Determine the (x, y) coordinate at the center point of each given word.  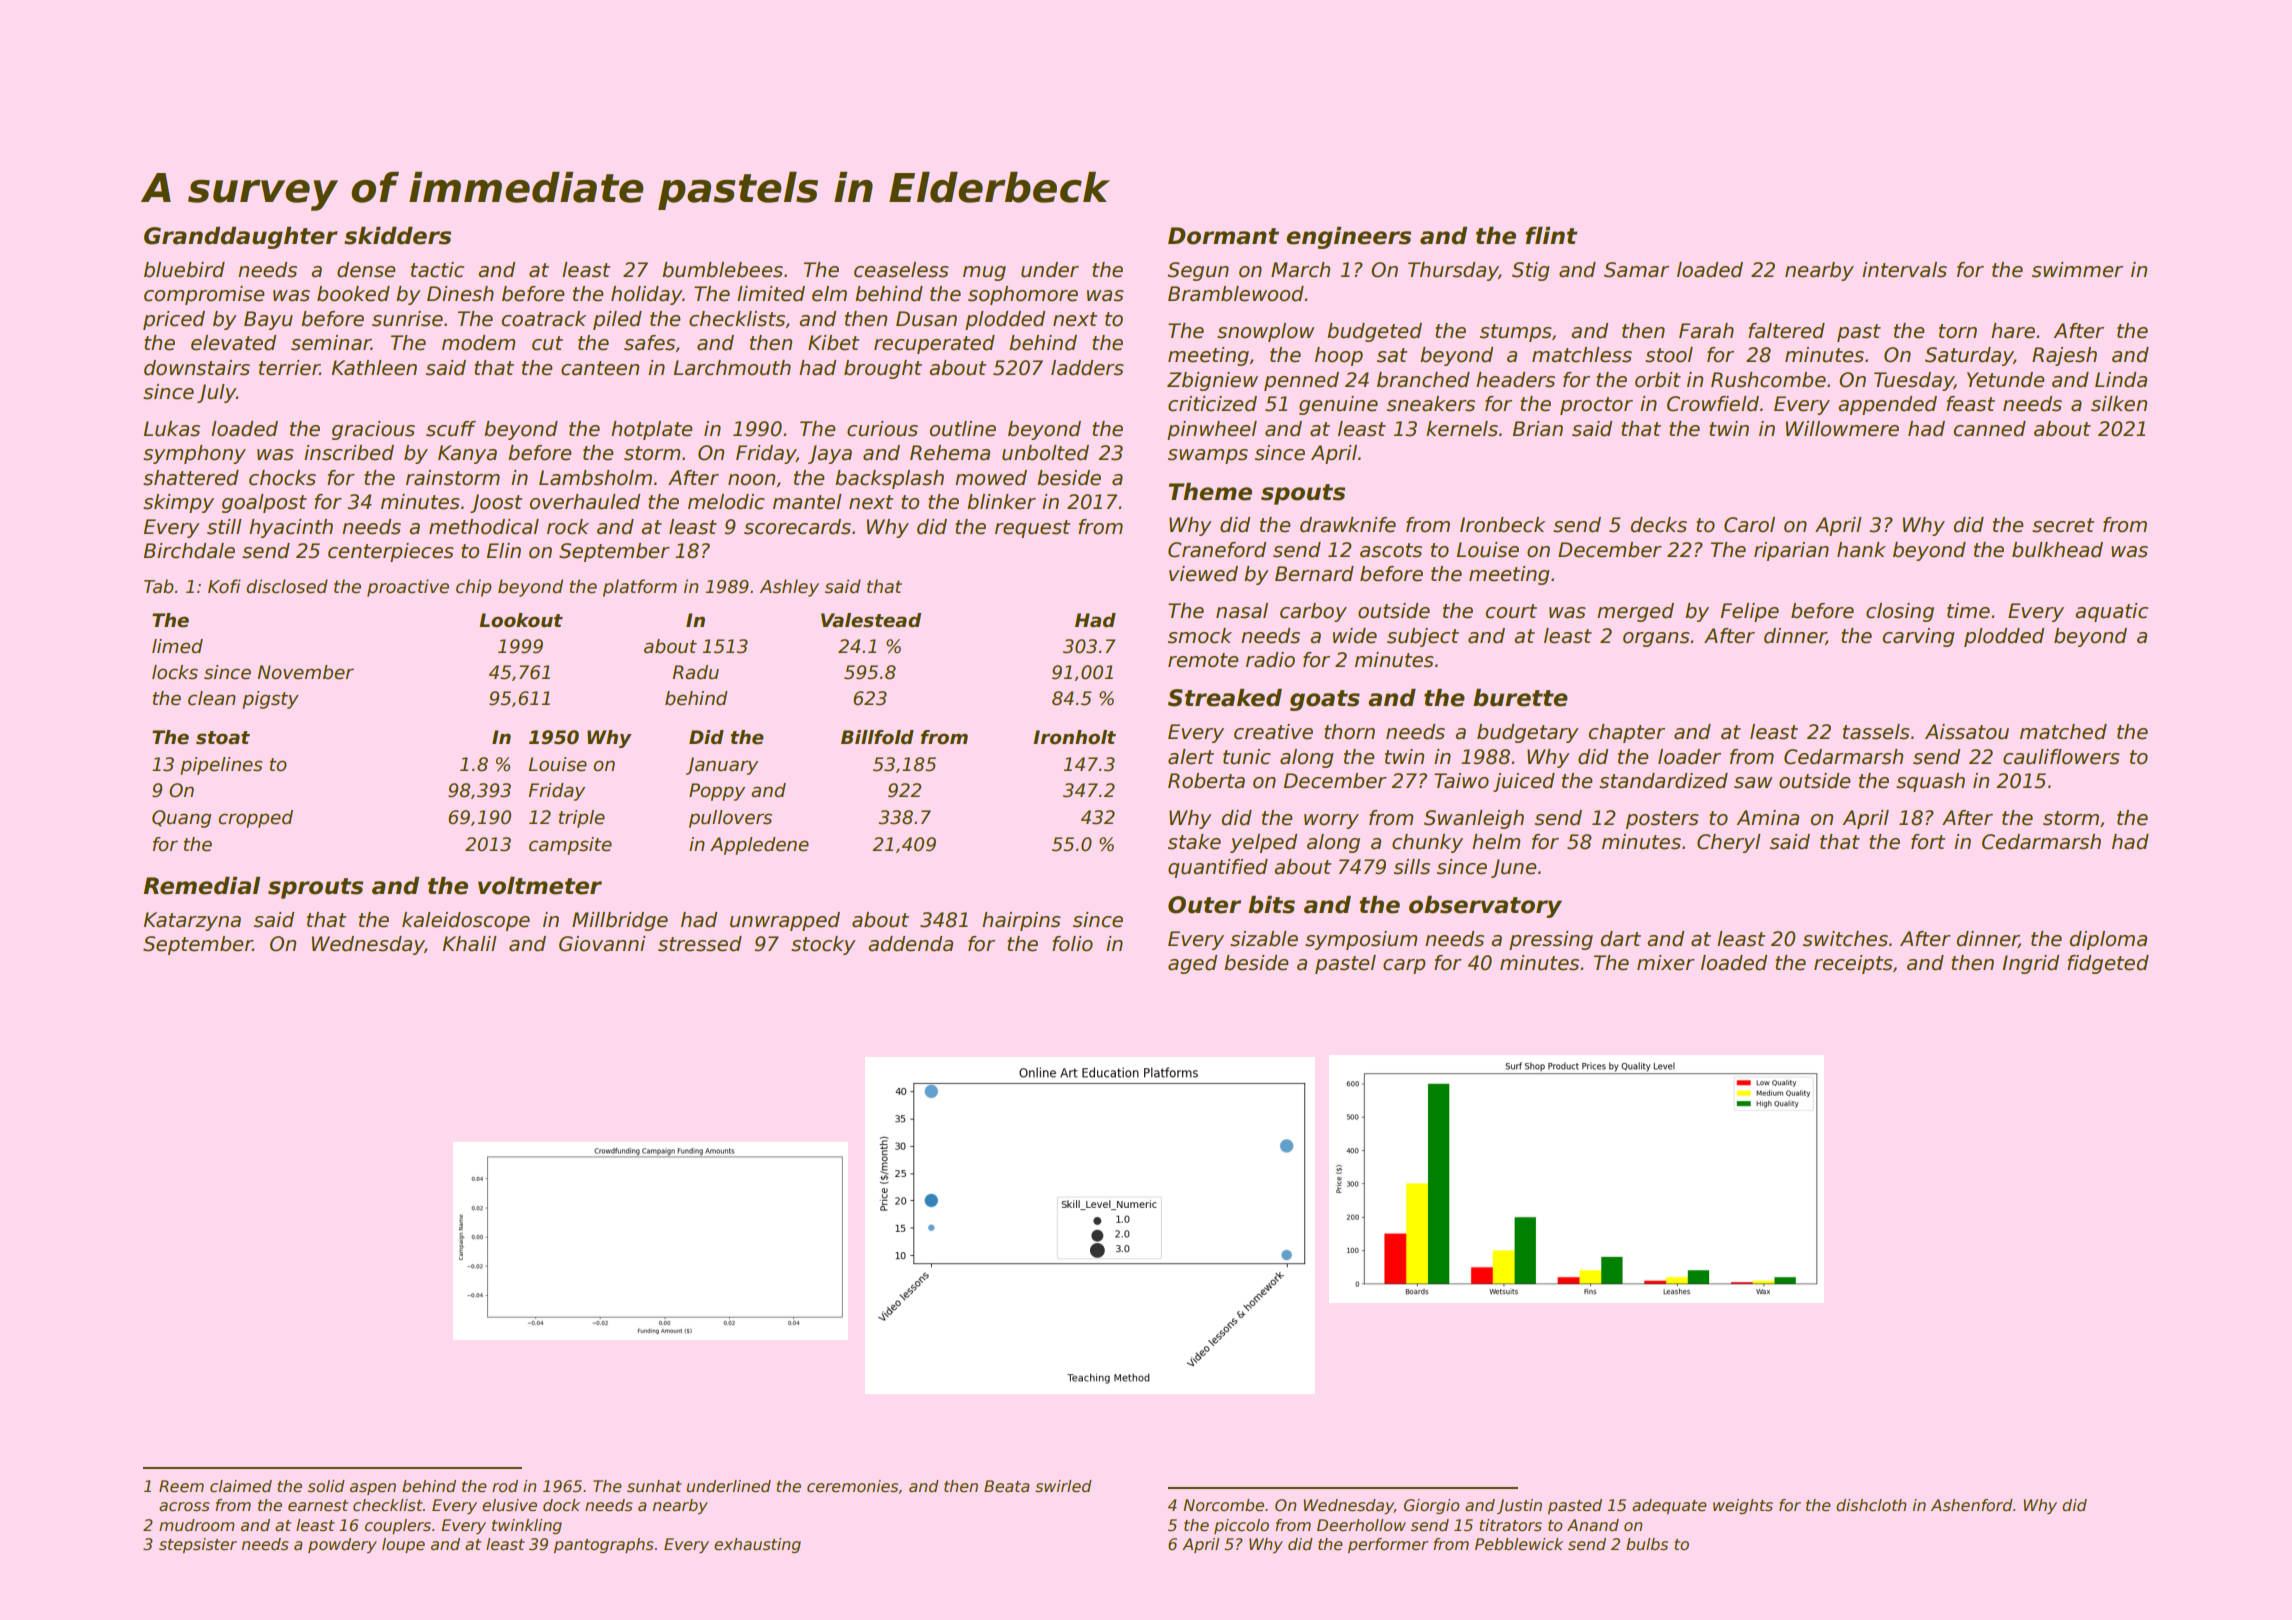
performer (1388, 1545)
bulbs (1647, 1544)
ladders (1087, 368)
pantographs (604, 1545)
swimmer (2077, 270)
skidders (397, 236)
